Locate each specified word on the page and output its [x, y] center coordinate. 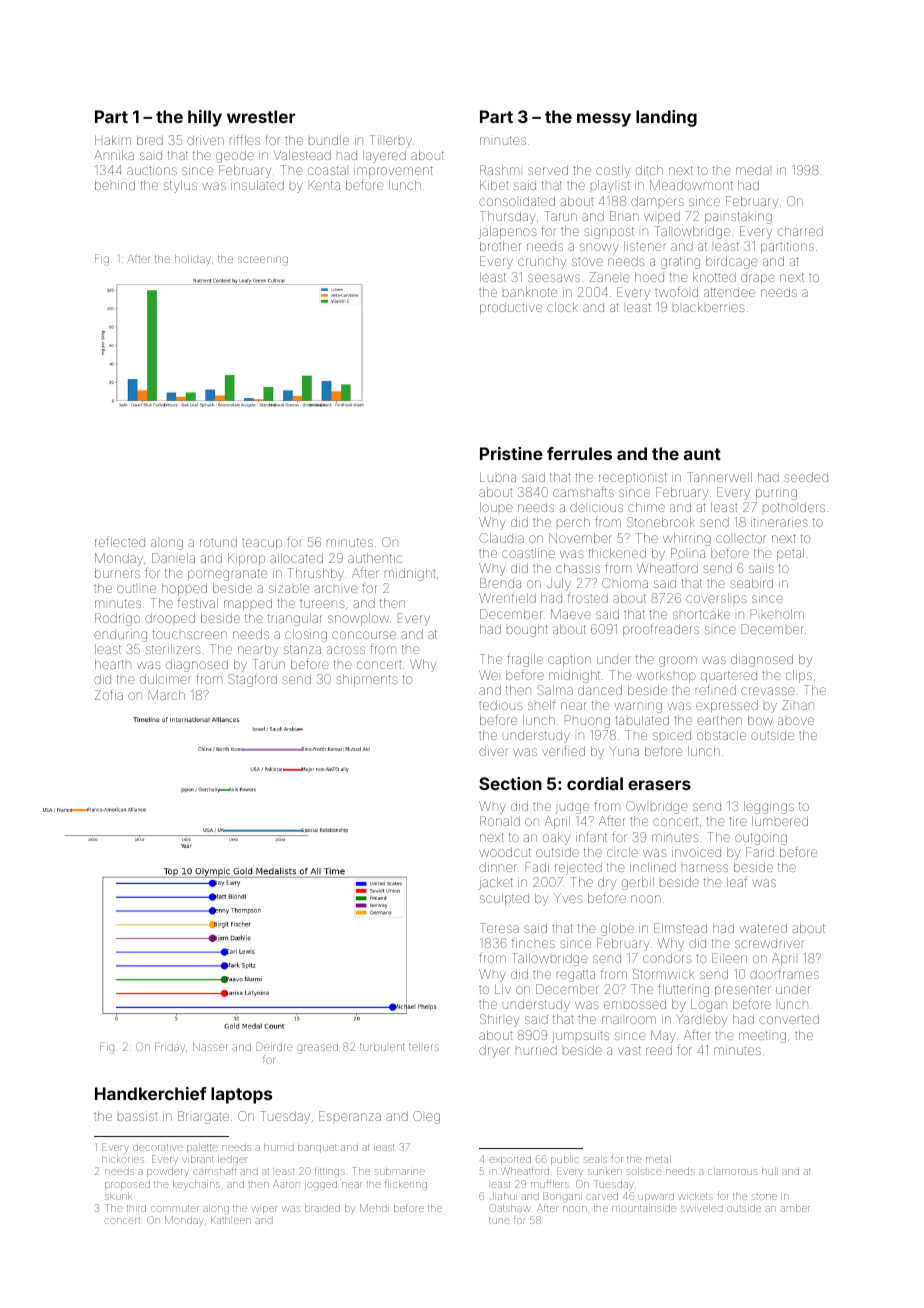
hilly [205, 118]
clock [562, 307]
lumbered [780, 821]
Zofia [109, 695]
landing [666, 118]
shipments [367, 680]
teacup [262, 544]
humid [279, 1147]
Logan [709, 1005]
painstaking [738, 217]
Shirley [499, 1020]
